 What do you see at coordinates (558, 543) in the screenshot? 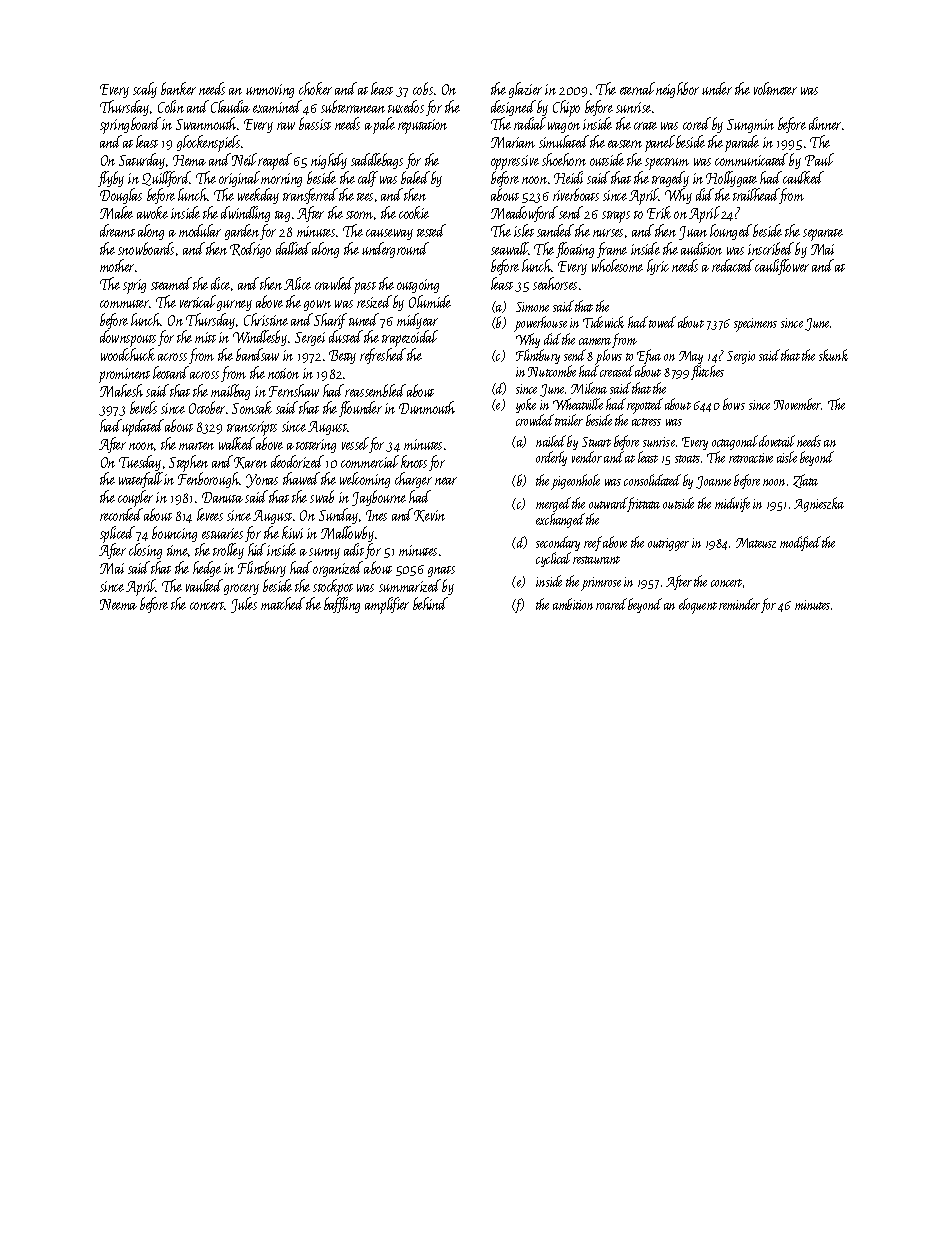
I see `secondary` at bounding box center [558, 543].
